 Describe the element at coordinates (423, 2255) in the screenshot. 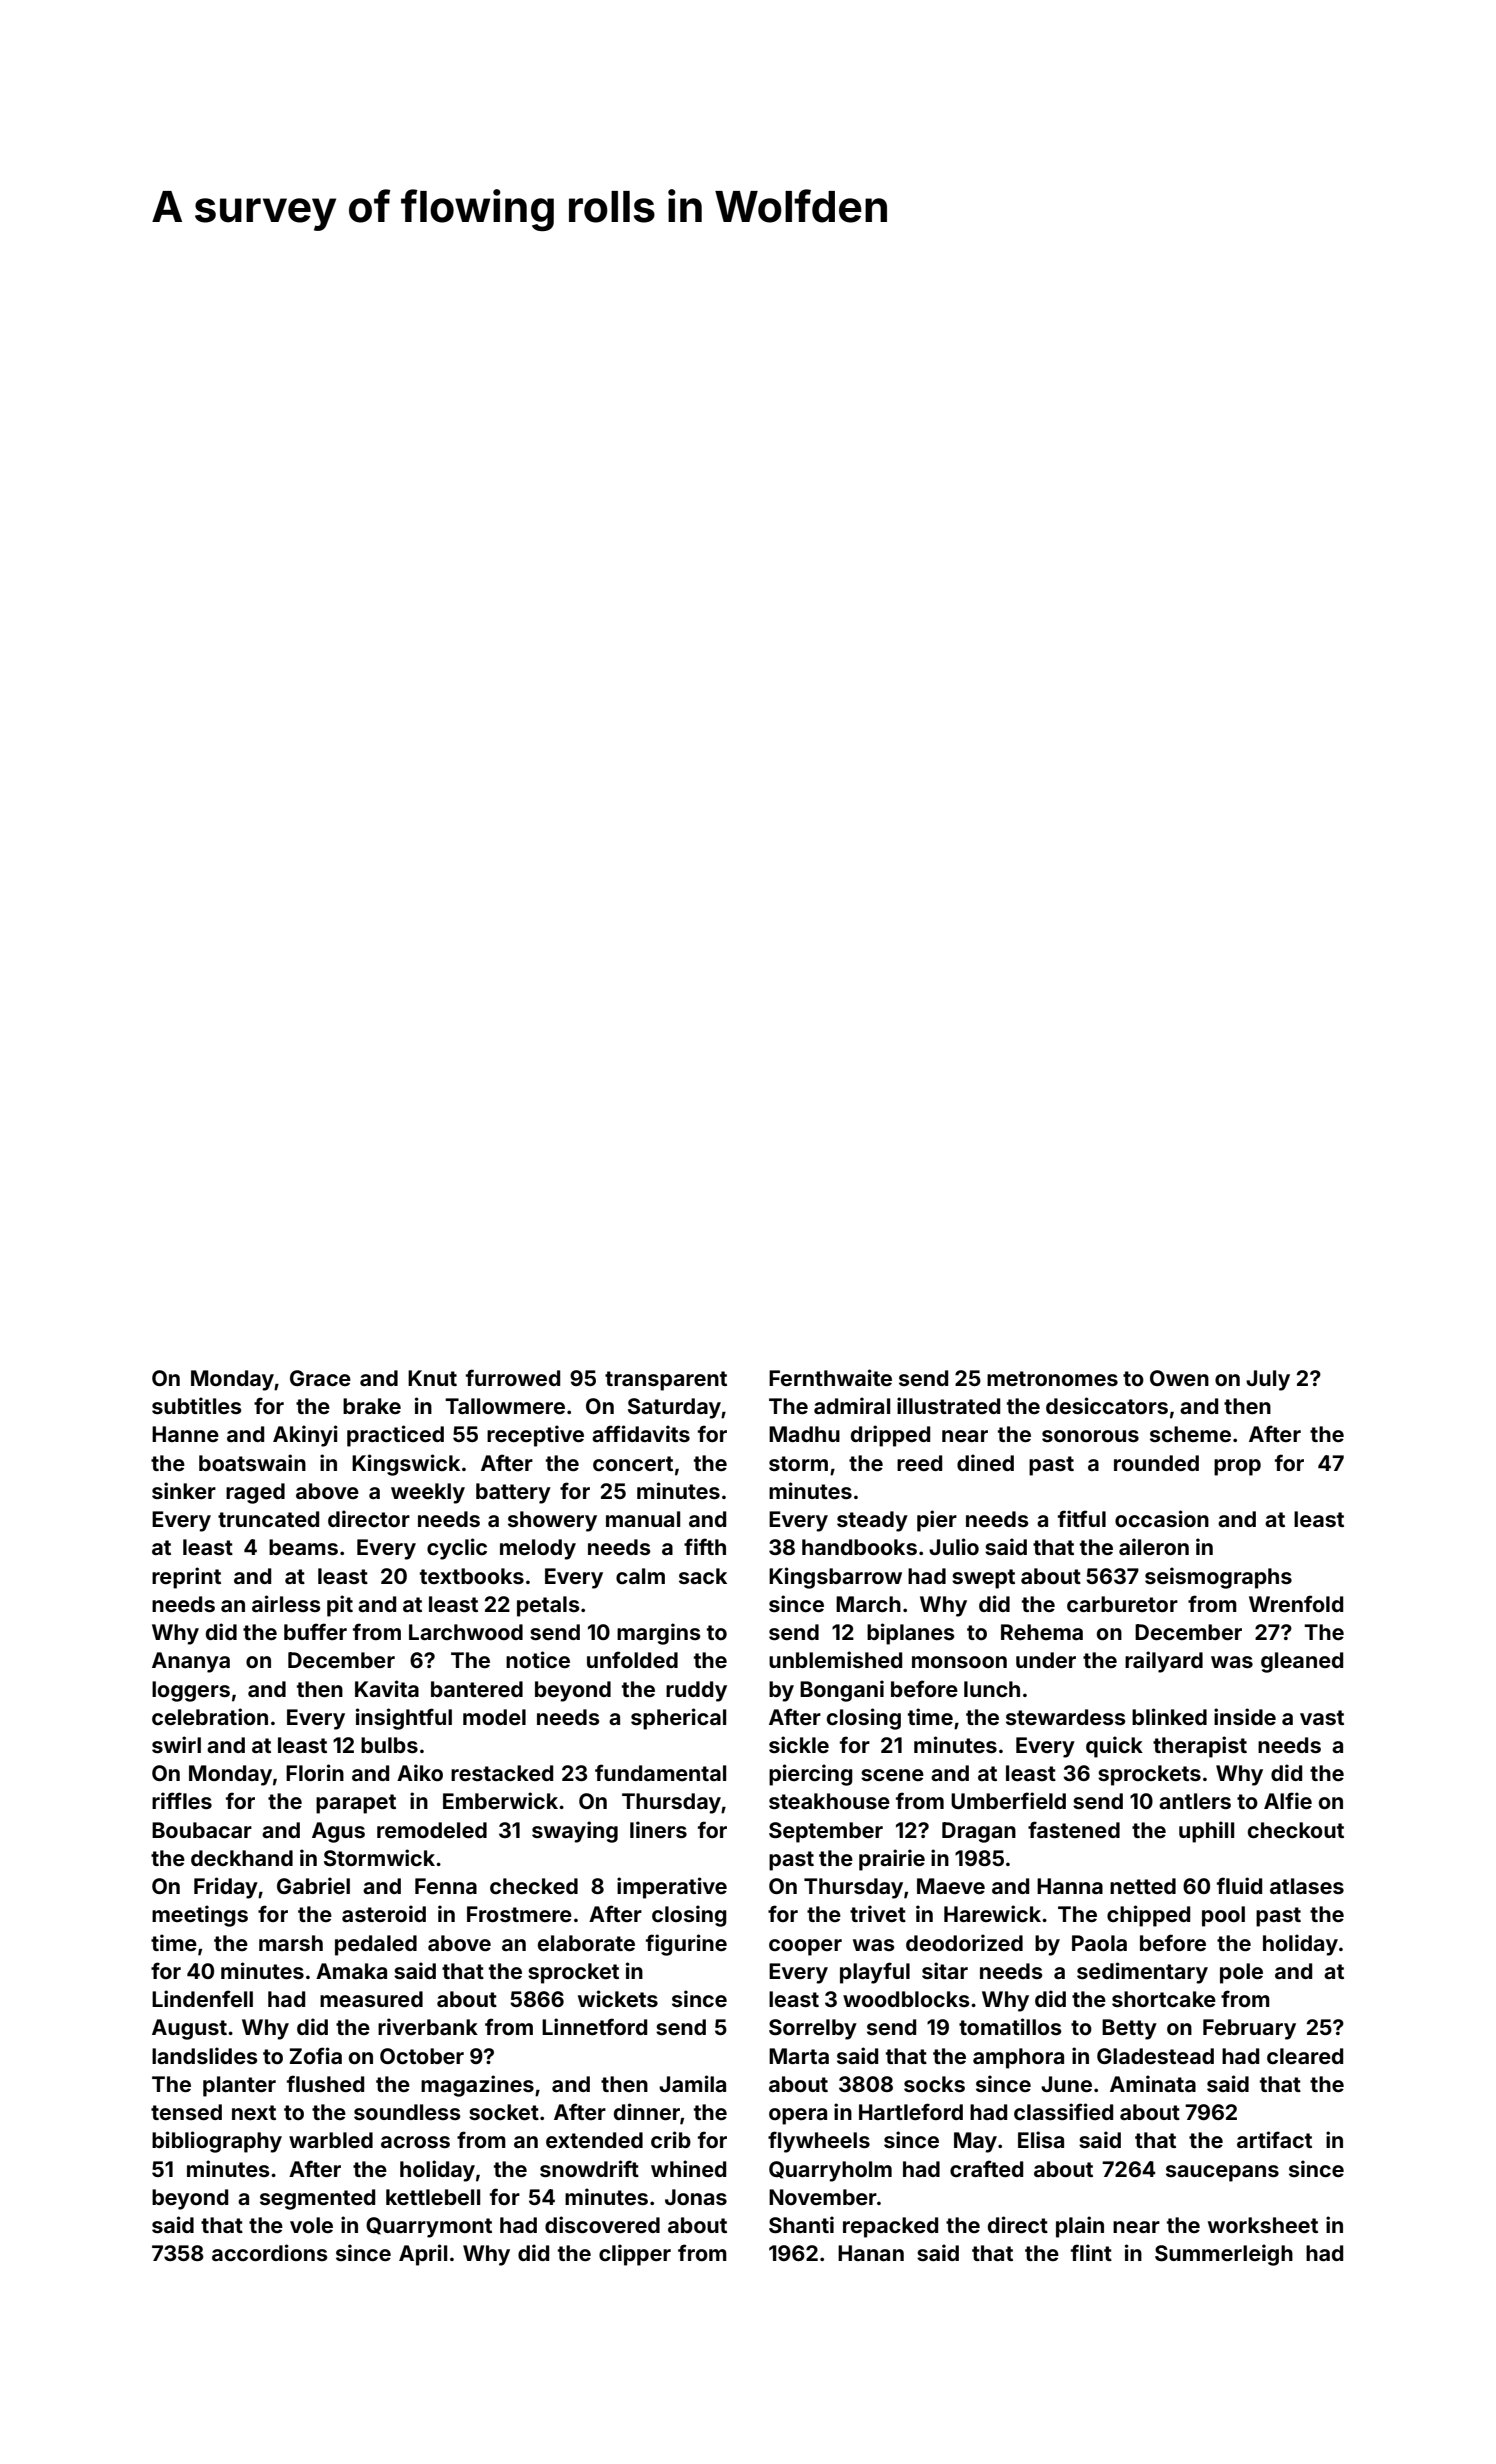

I see `April` at that location.
